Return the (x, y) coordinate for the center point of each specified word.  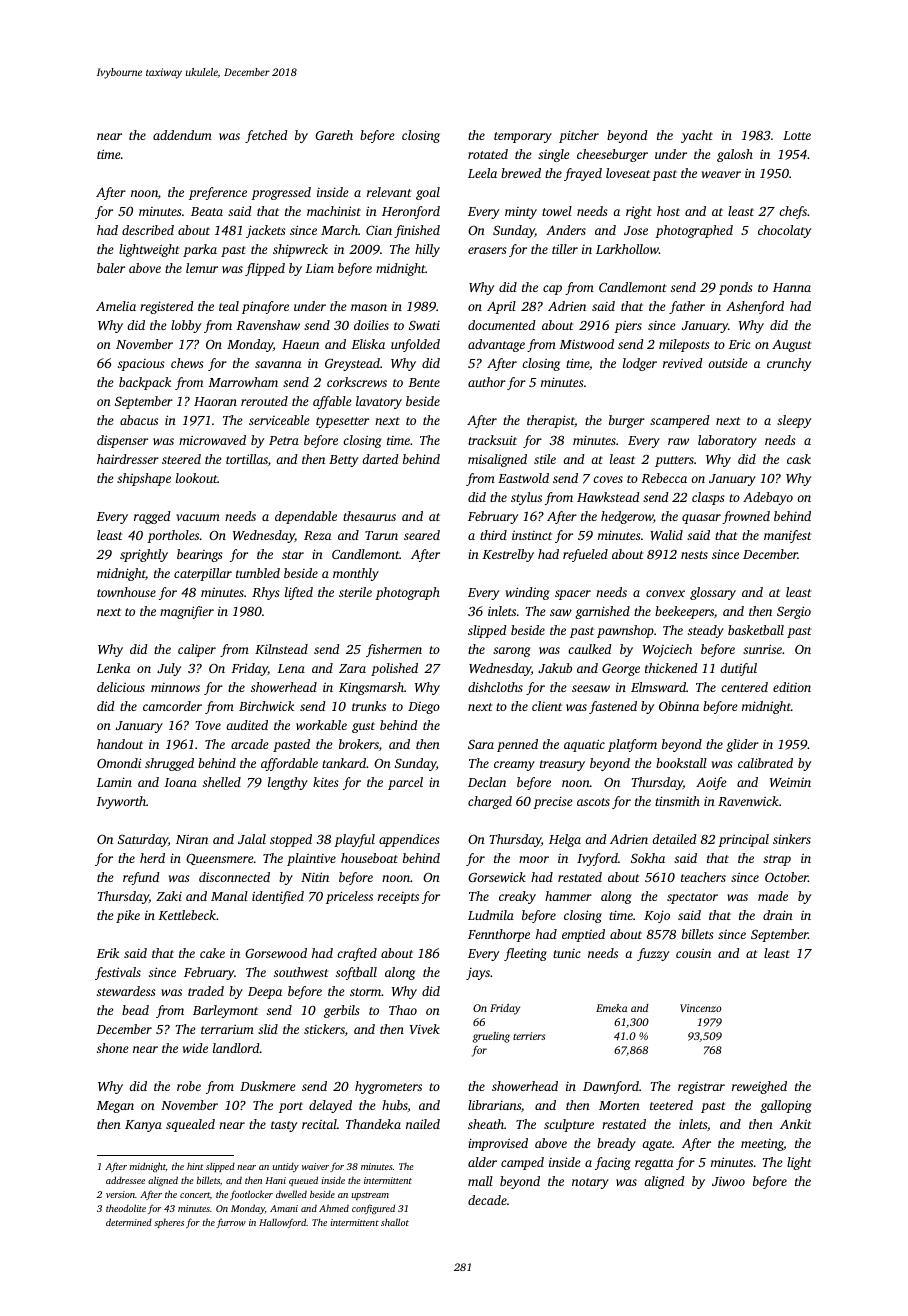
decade (487, 1200)
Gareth (334, 135)
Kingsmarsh (371, 688)
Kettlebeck (187, 915)
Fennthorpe (499, 935)
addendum (182, 135)
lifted (299, 593)
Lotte (797, 135)
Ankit (795, 1124)
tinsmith (677, 801)
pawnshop (625, 631)
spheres (169, 1223)
